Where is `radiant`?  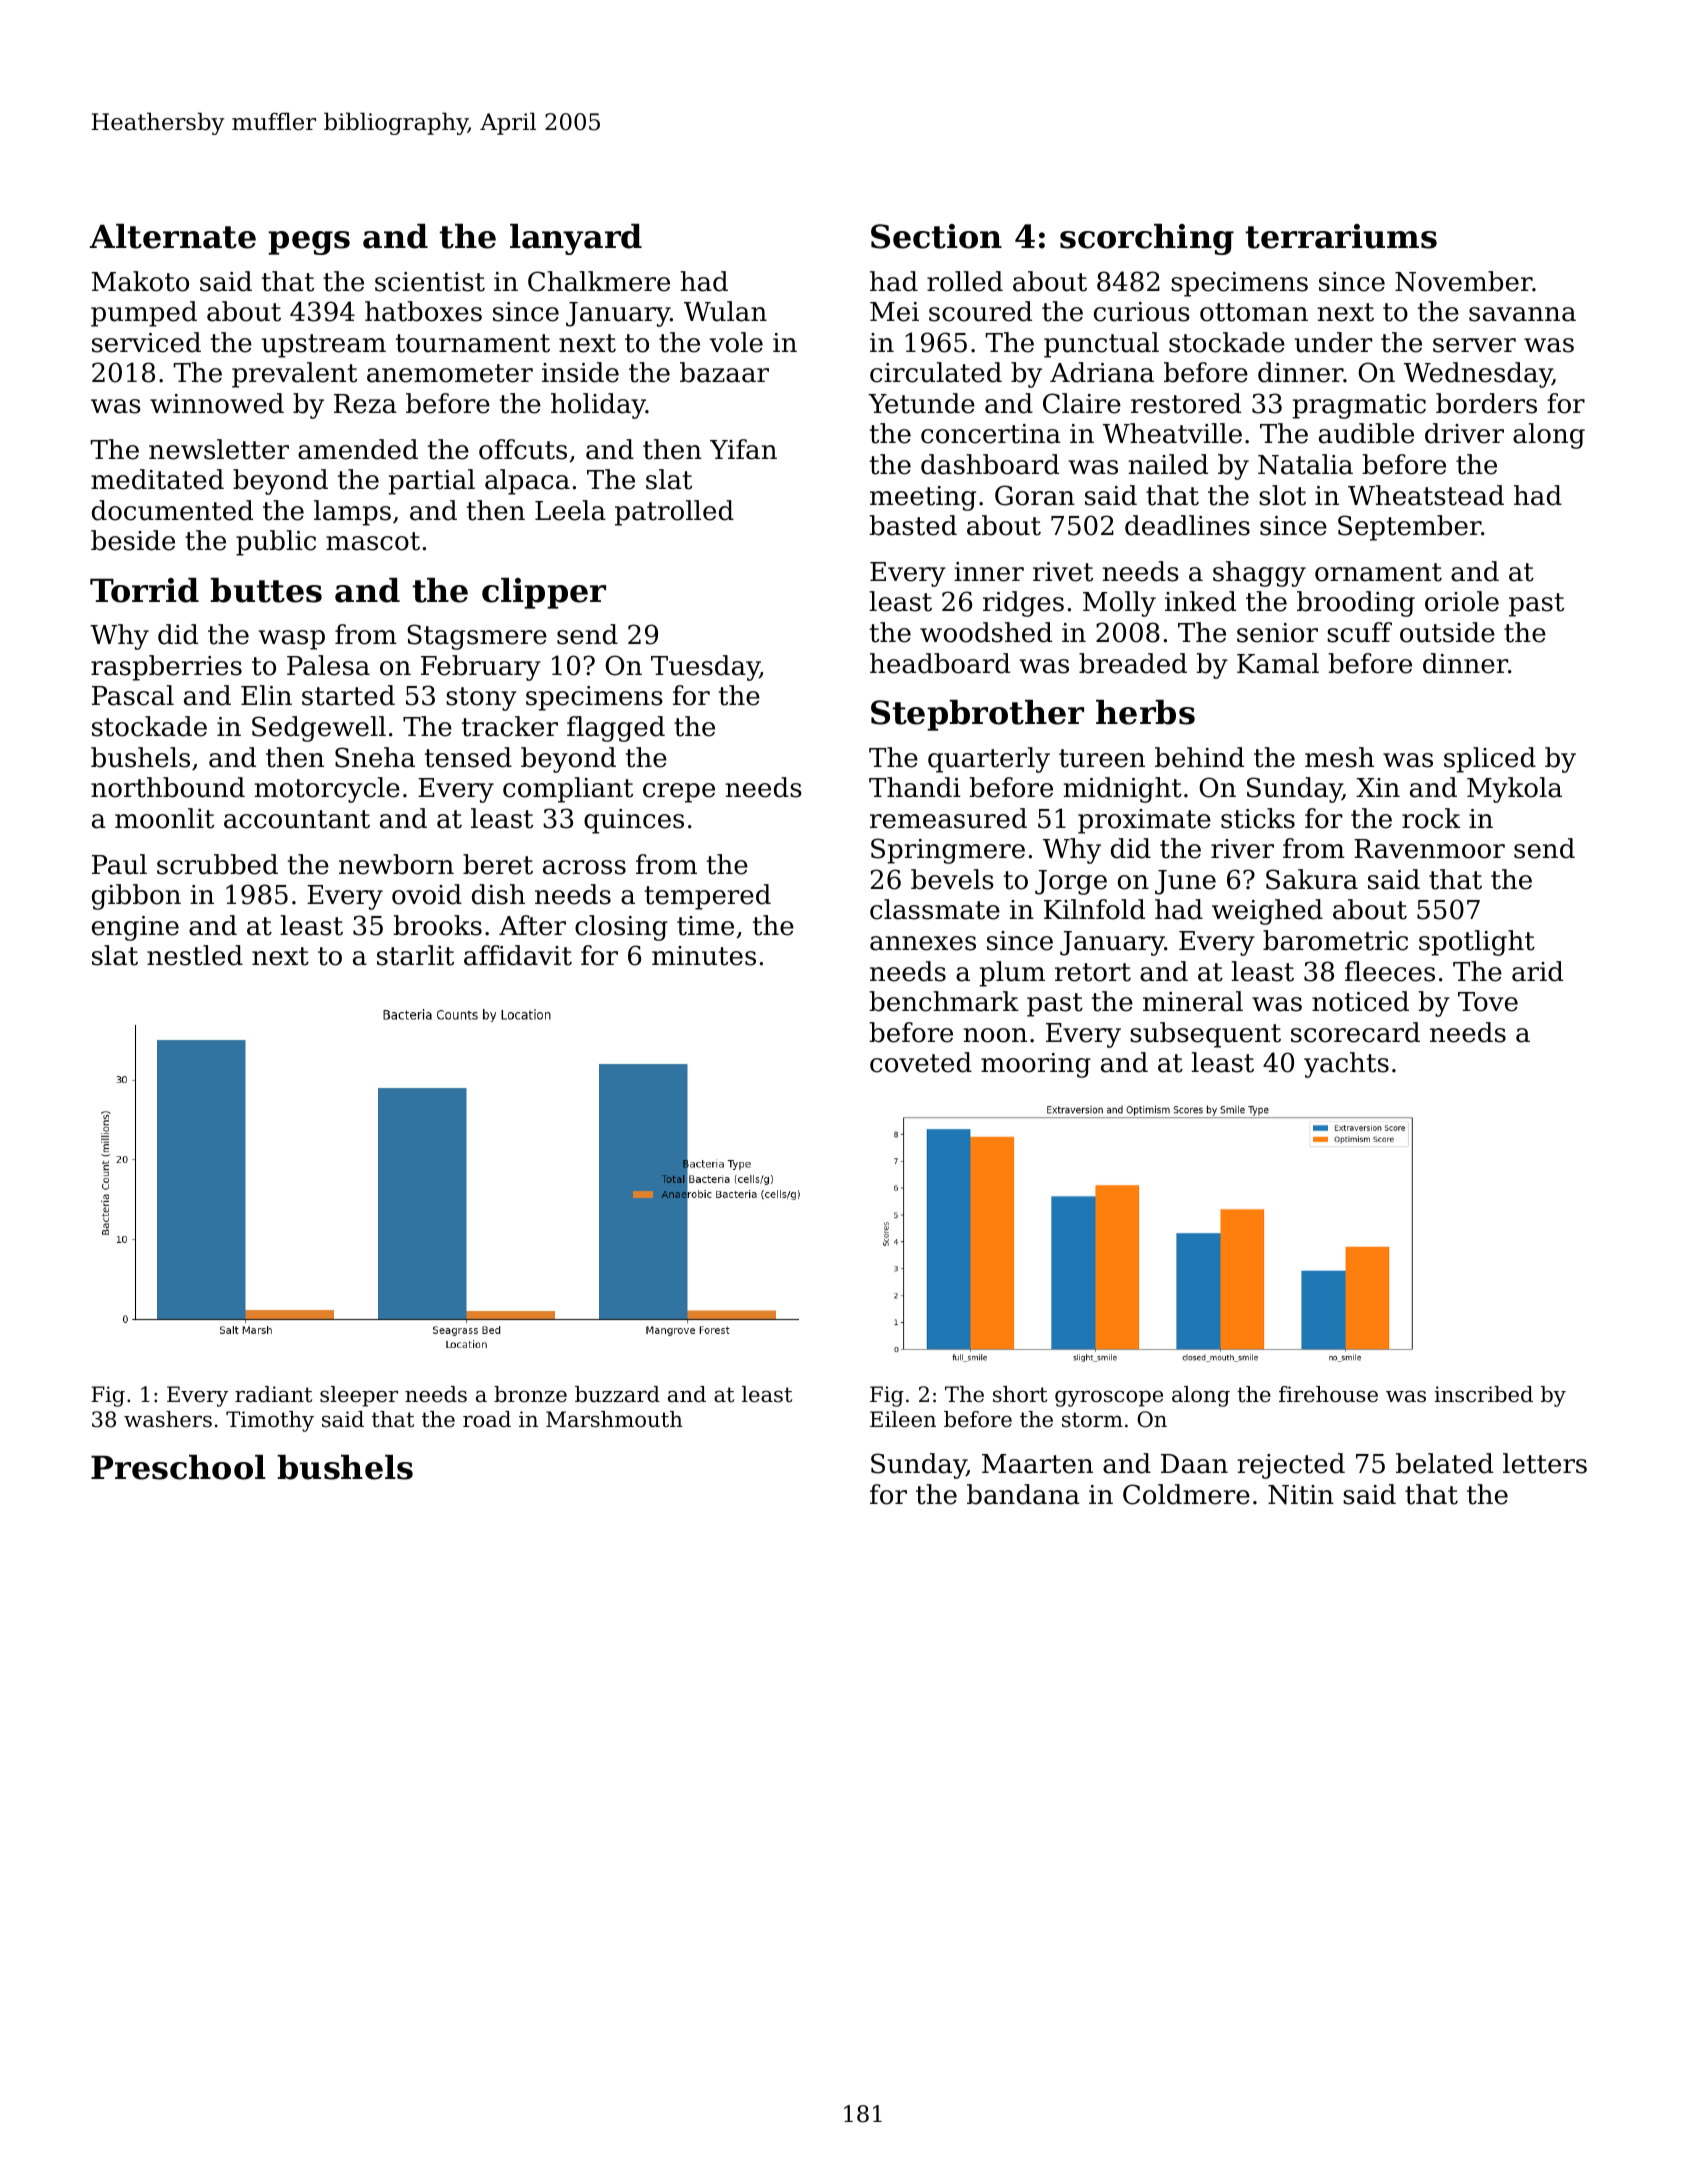 radiant is located at coordinates (273, 1394).
